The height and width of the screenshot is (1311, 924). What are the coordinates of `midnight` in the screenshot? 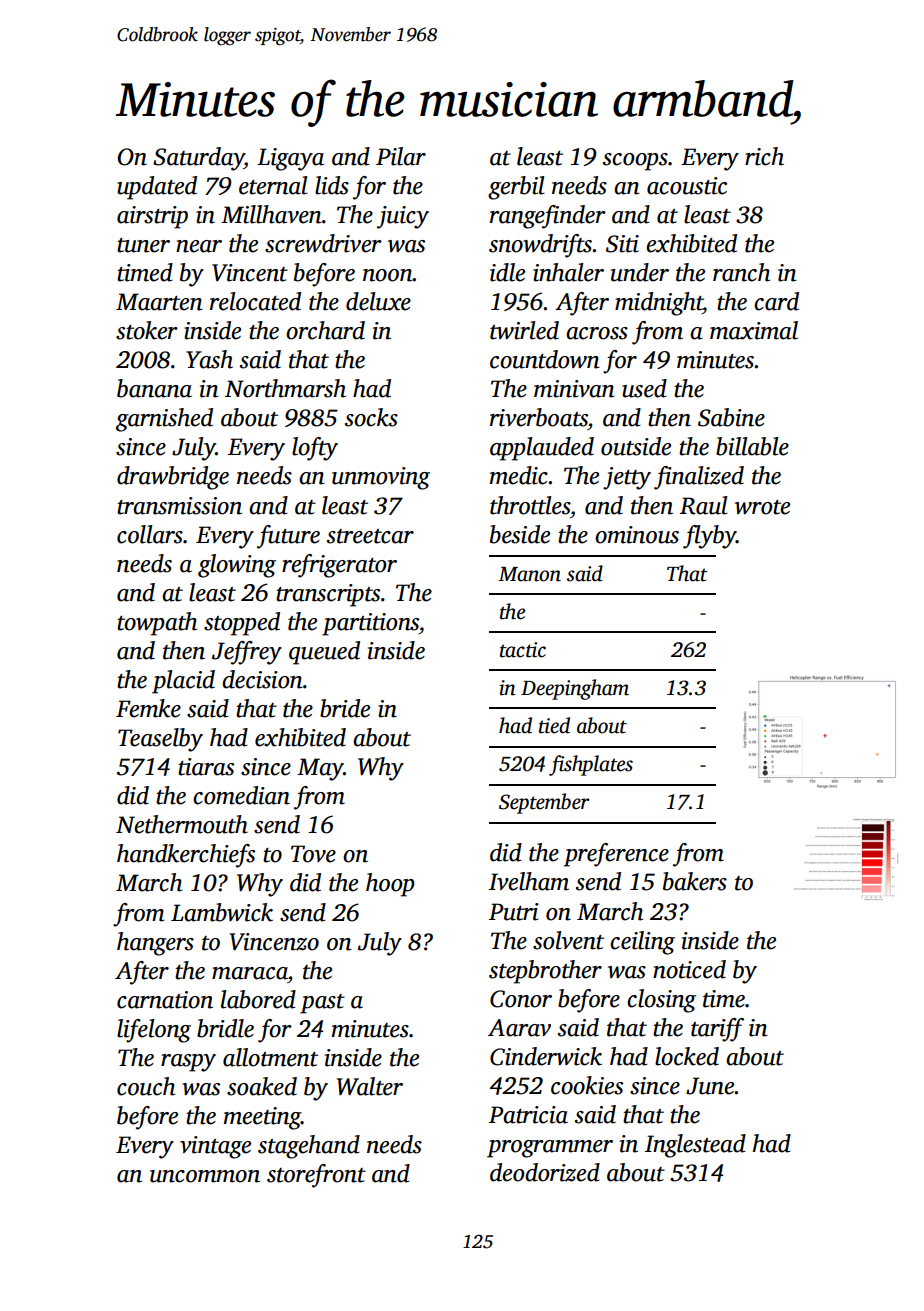 It's located at (659, 304).
